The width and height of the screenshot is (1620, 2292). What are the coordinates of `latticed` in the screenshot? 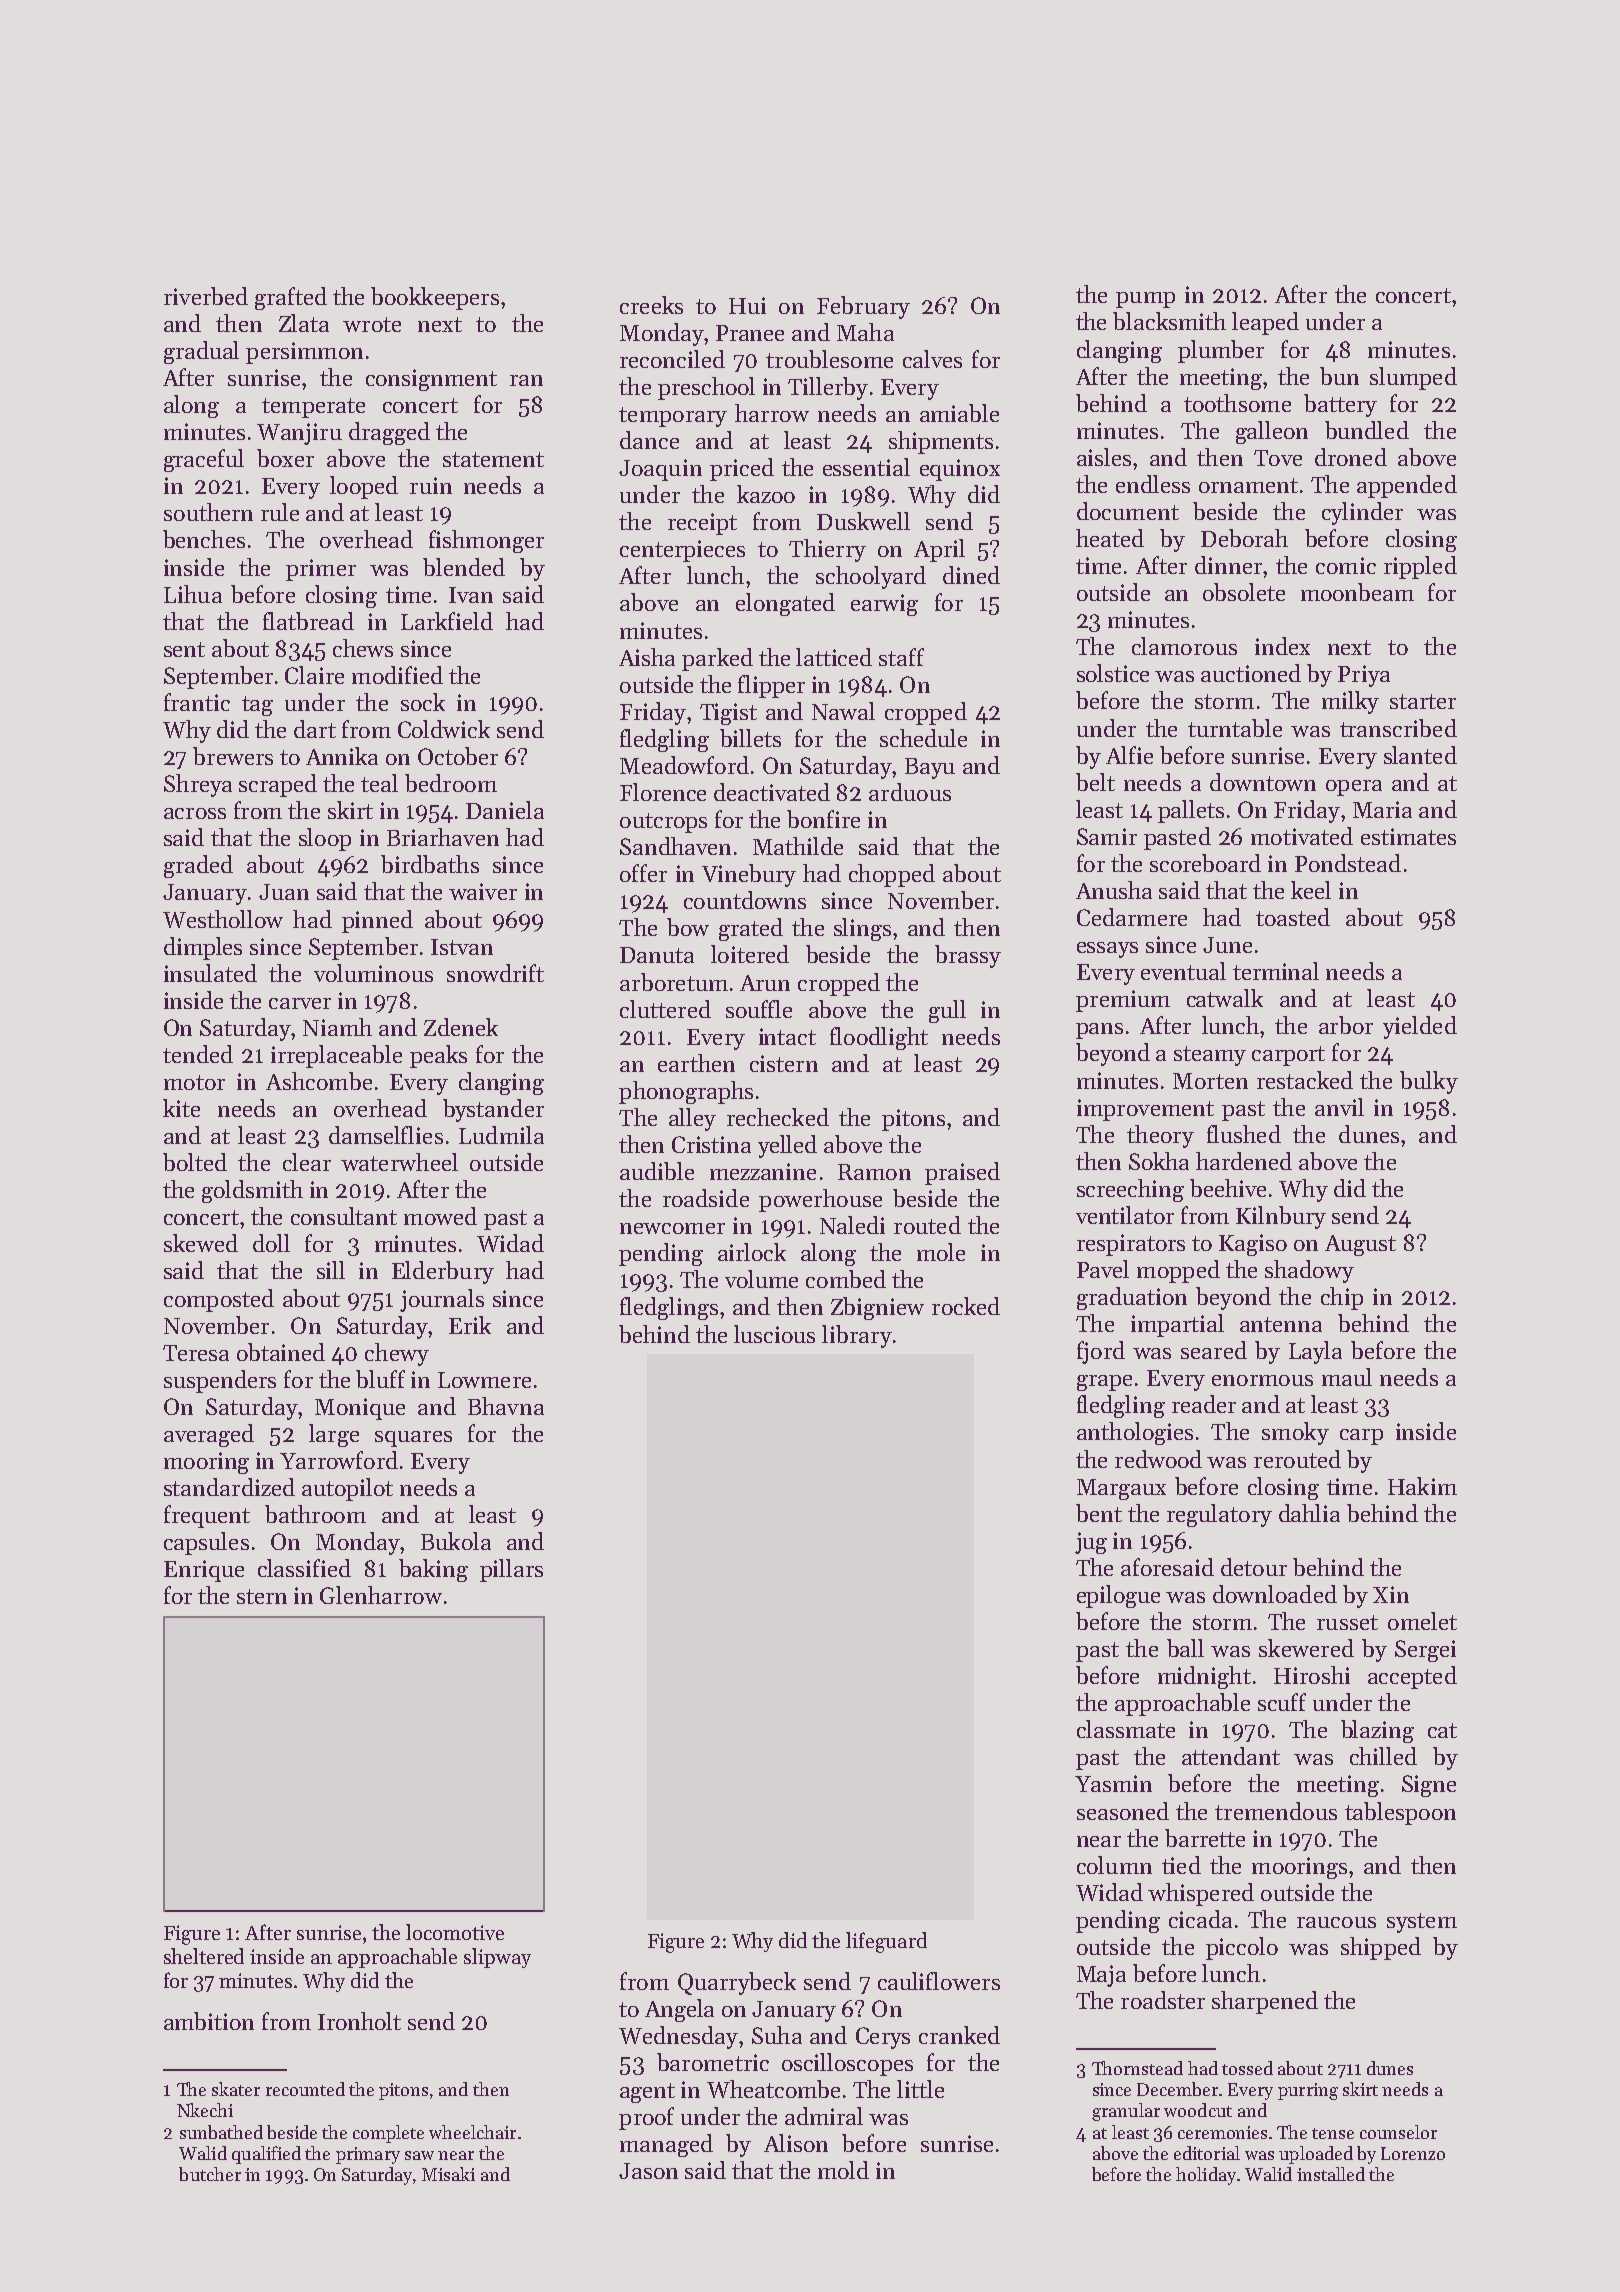 It's located at (834, 657).
